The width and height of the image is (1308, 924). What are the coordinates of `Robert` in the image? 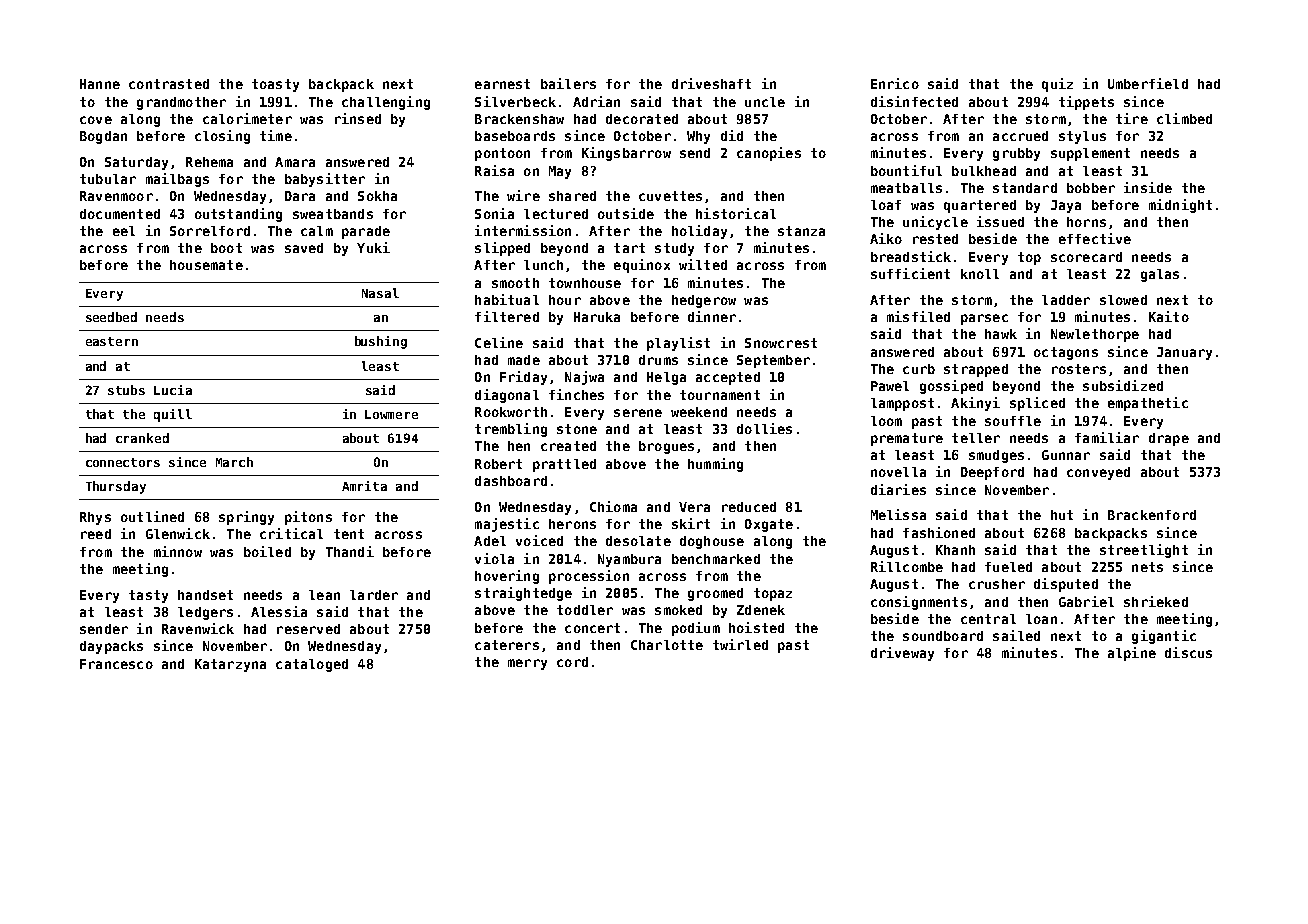 It's located at (498, 464).
